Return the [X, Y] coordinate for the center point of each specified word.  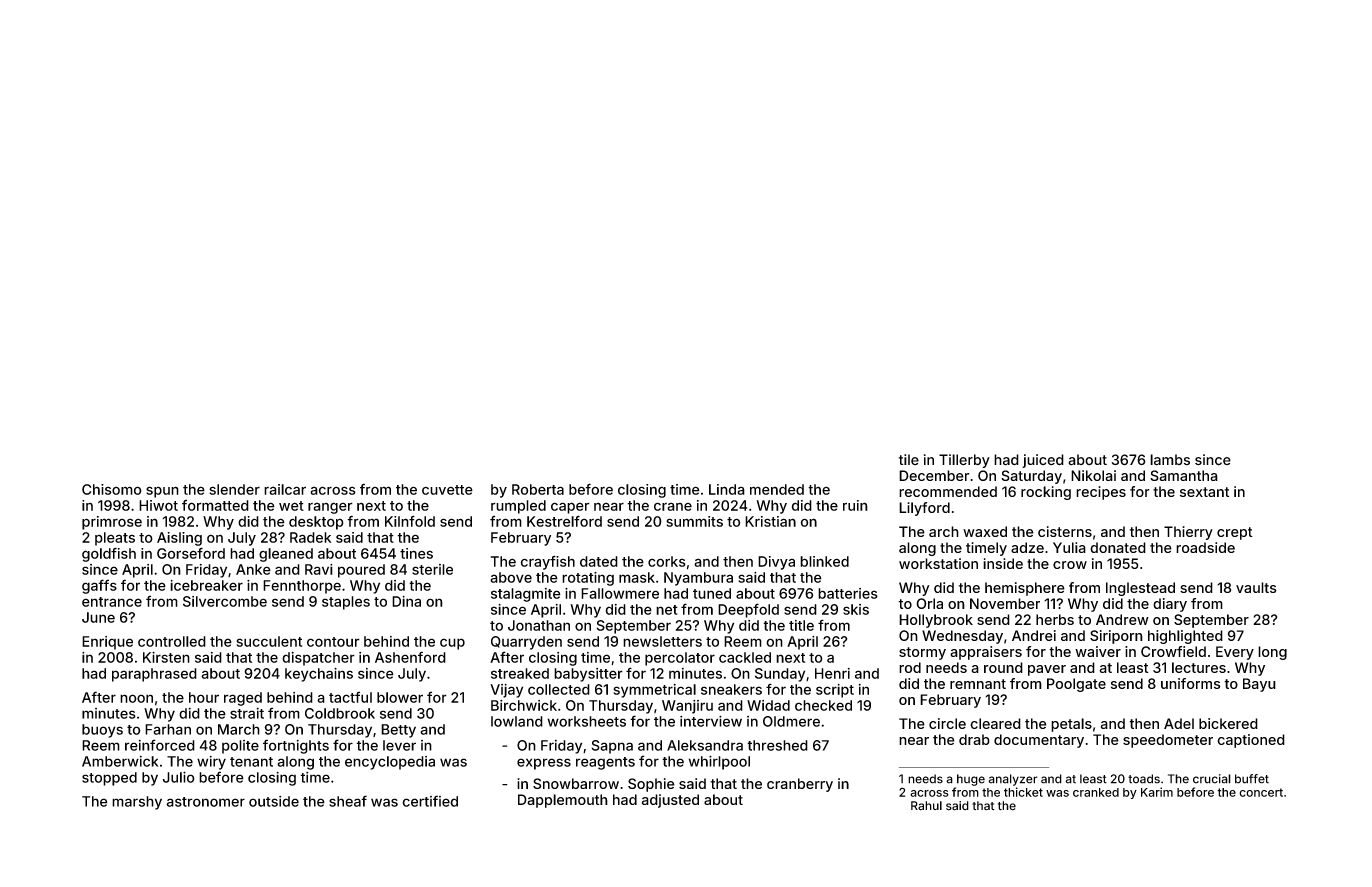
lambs [1170, 460]
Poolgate [1076, 685]
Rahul [926, 806]
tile [909, 459]
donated [1118, 547]
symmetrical [654, 691]
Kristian [770, 521]
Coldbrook [340, 713]
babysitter [588, 675]
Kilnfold [410, 521]
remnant [978, 684]
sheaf [348, 801]
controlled [172, 641]
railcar [285, 489]
